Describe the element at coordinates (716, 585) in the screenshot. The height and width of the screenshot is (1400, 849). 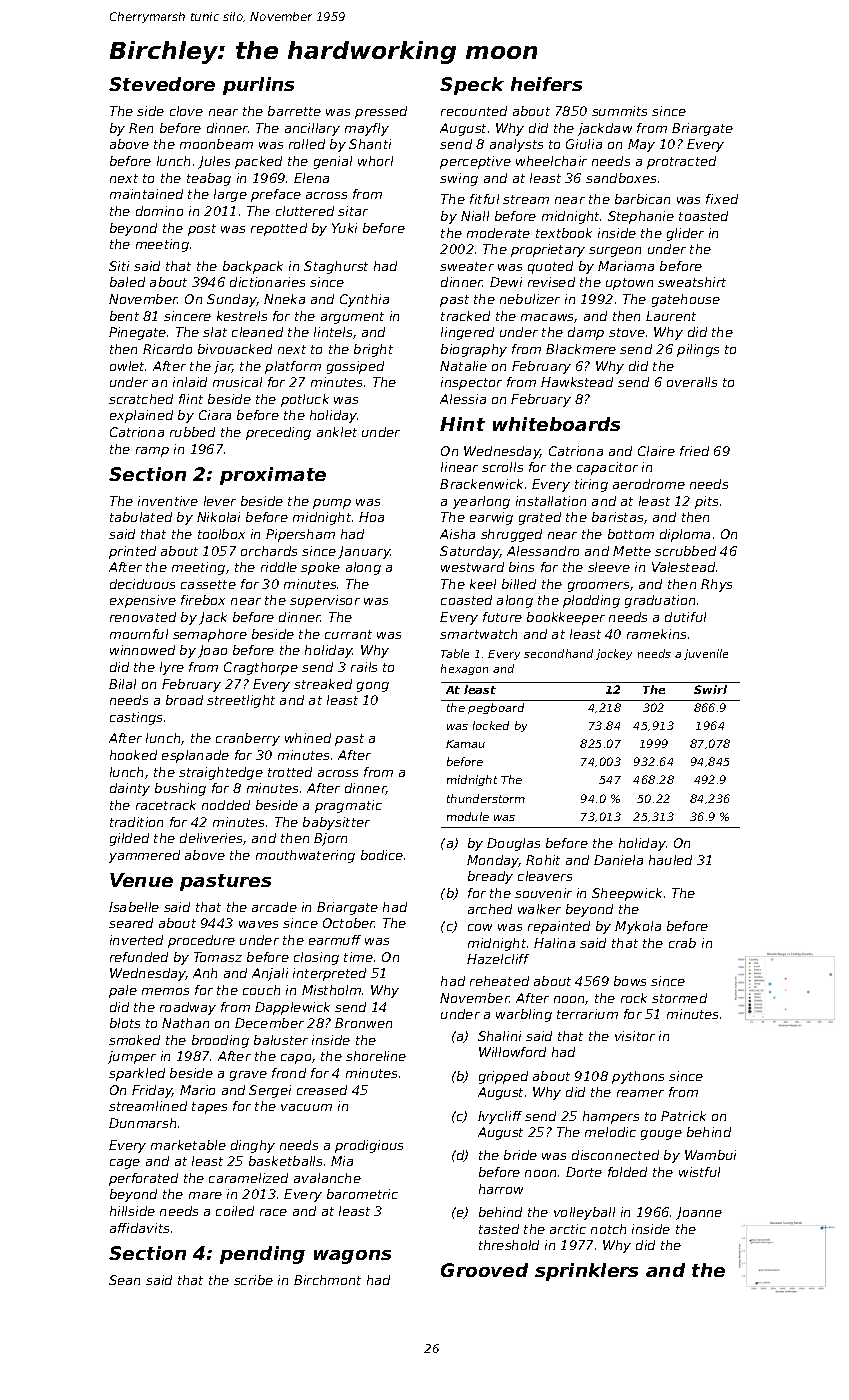
I see `Rhys` at that location.
